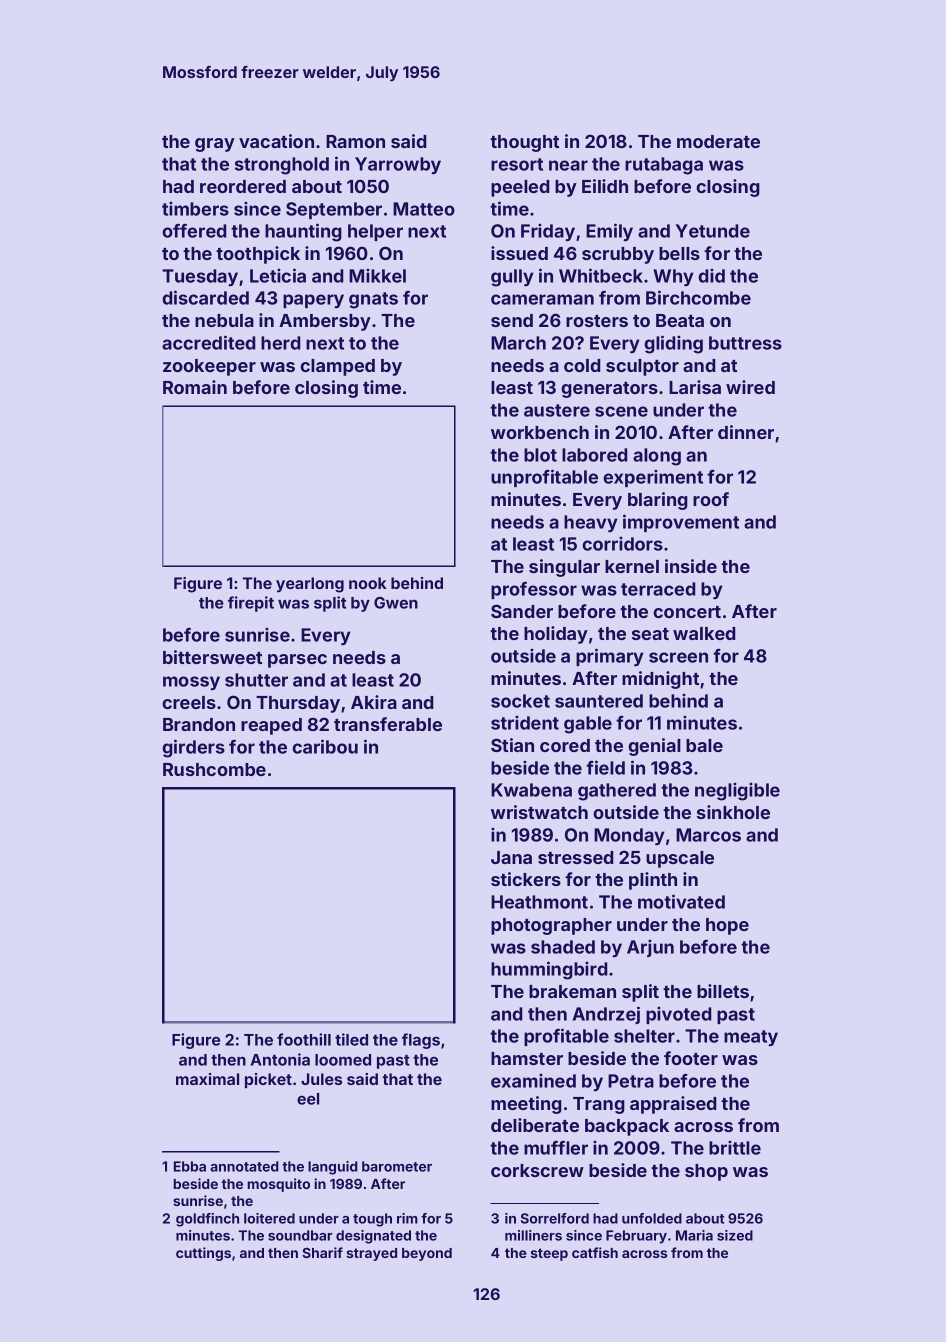 Image resolution: width=946 pixels, height=1342 pixels. I want to click on hope, so click(727, 926).
